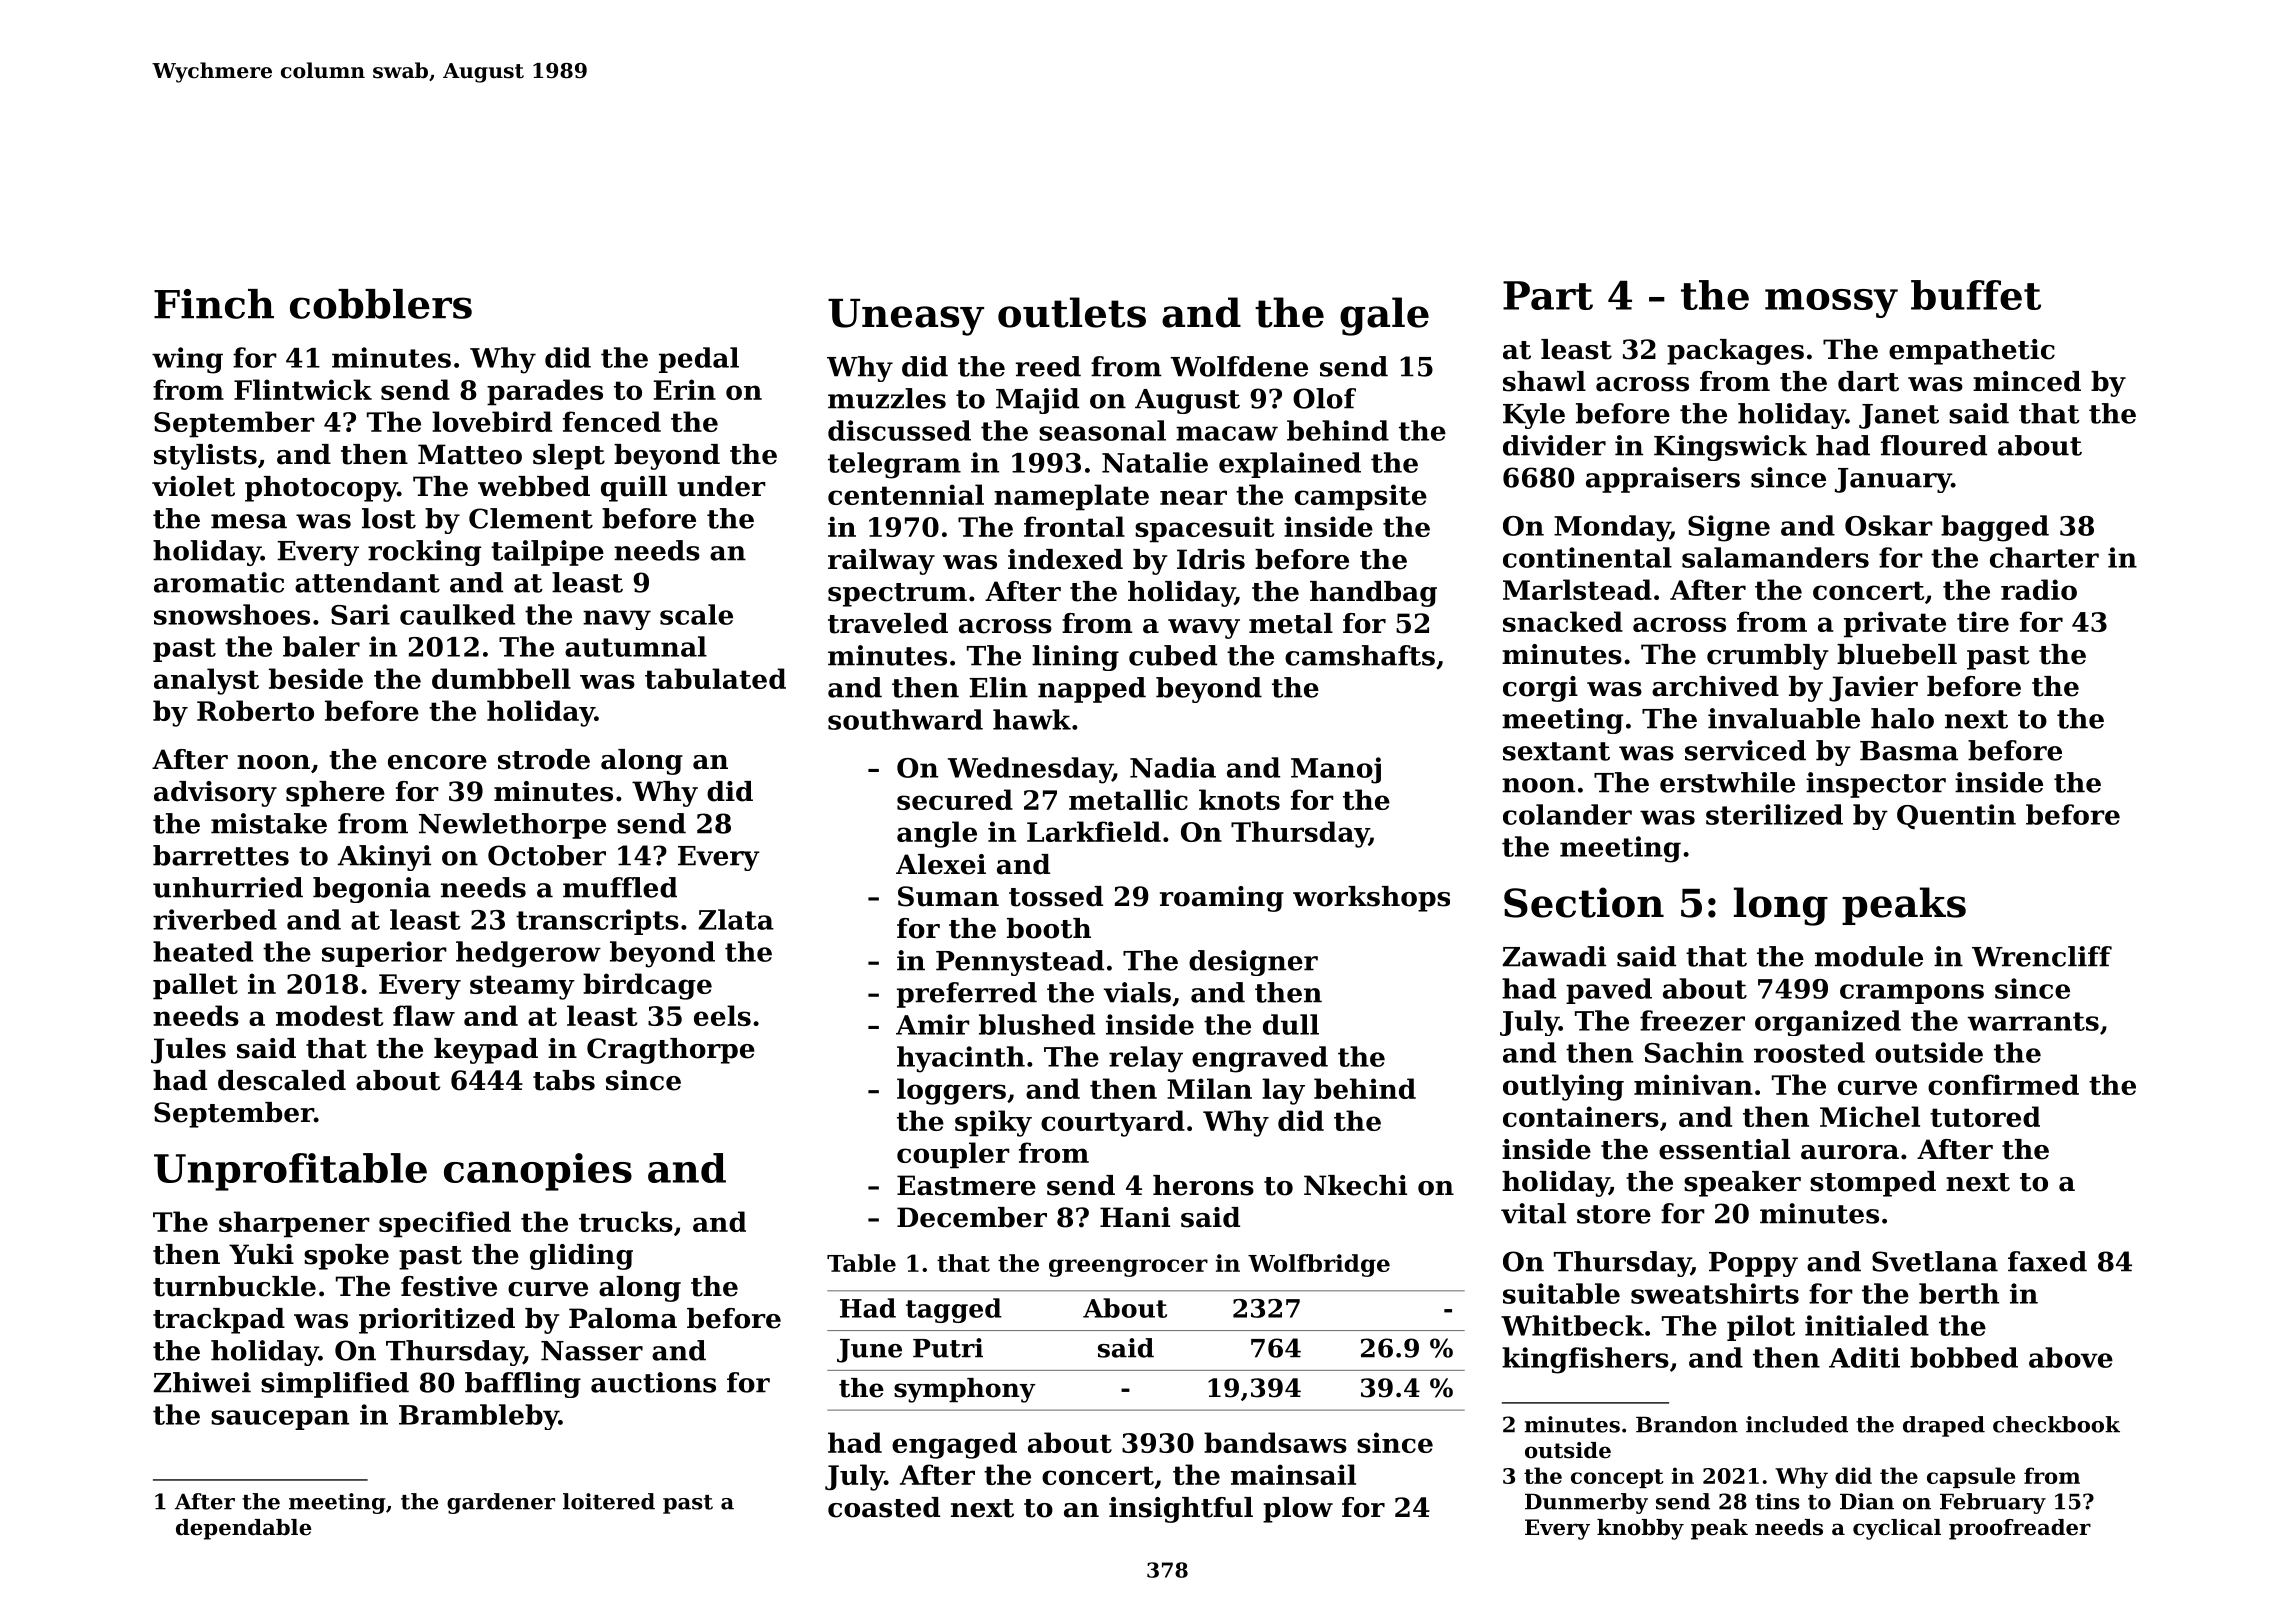 This screenshot has width=2292, height=1620. I want to click on cobblers, so click(381, 304).
